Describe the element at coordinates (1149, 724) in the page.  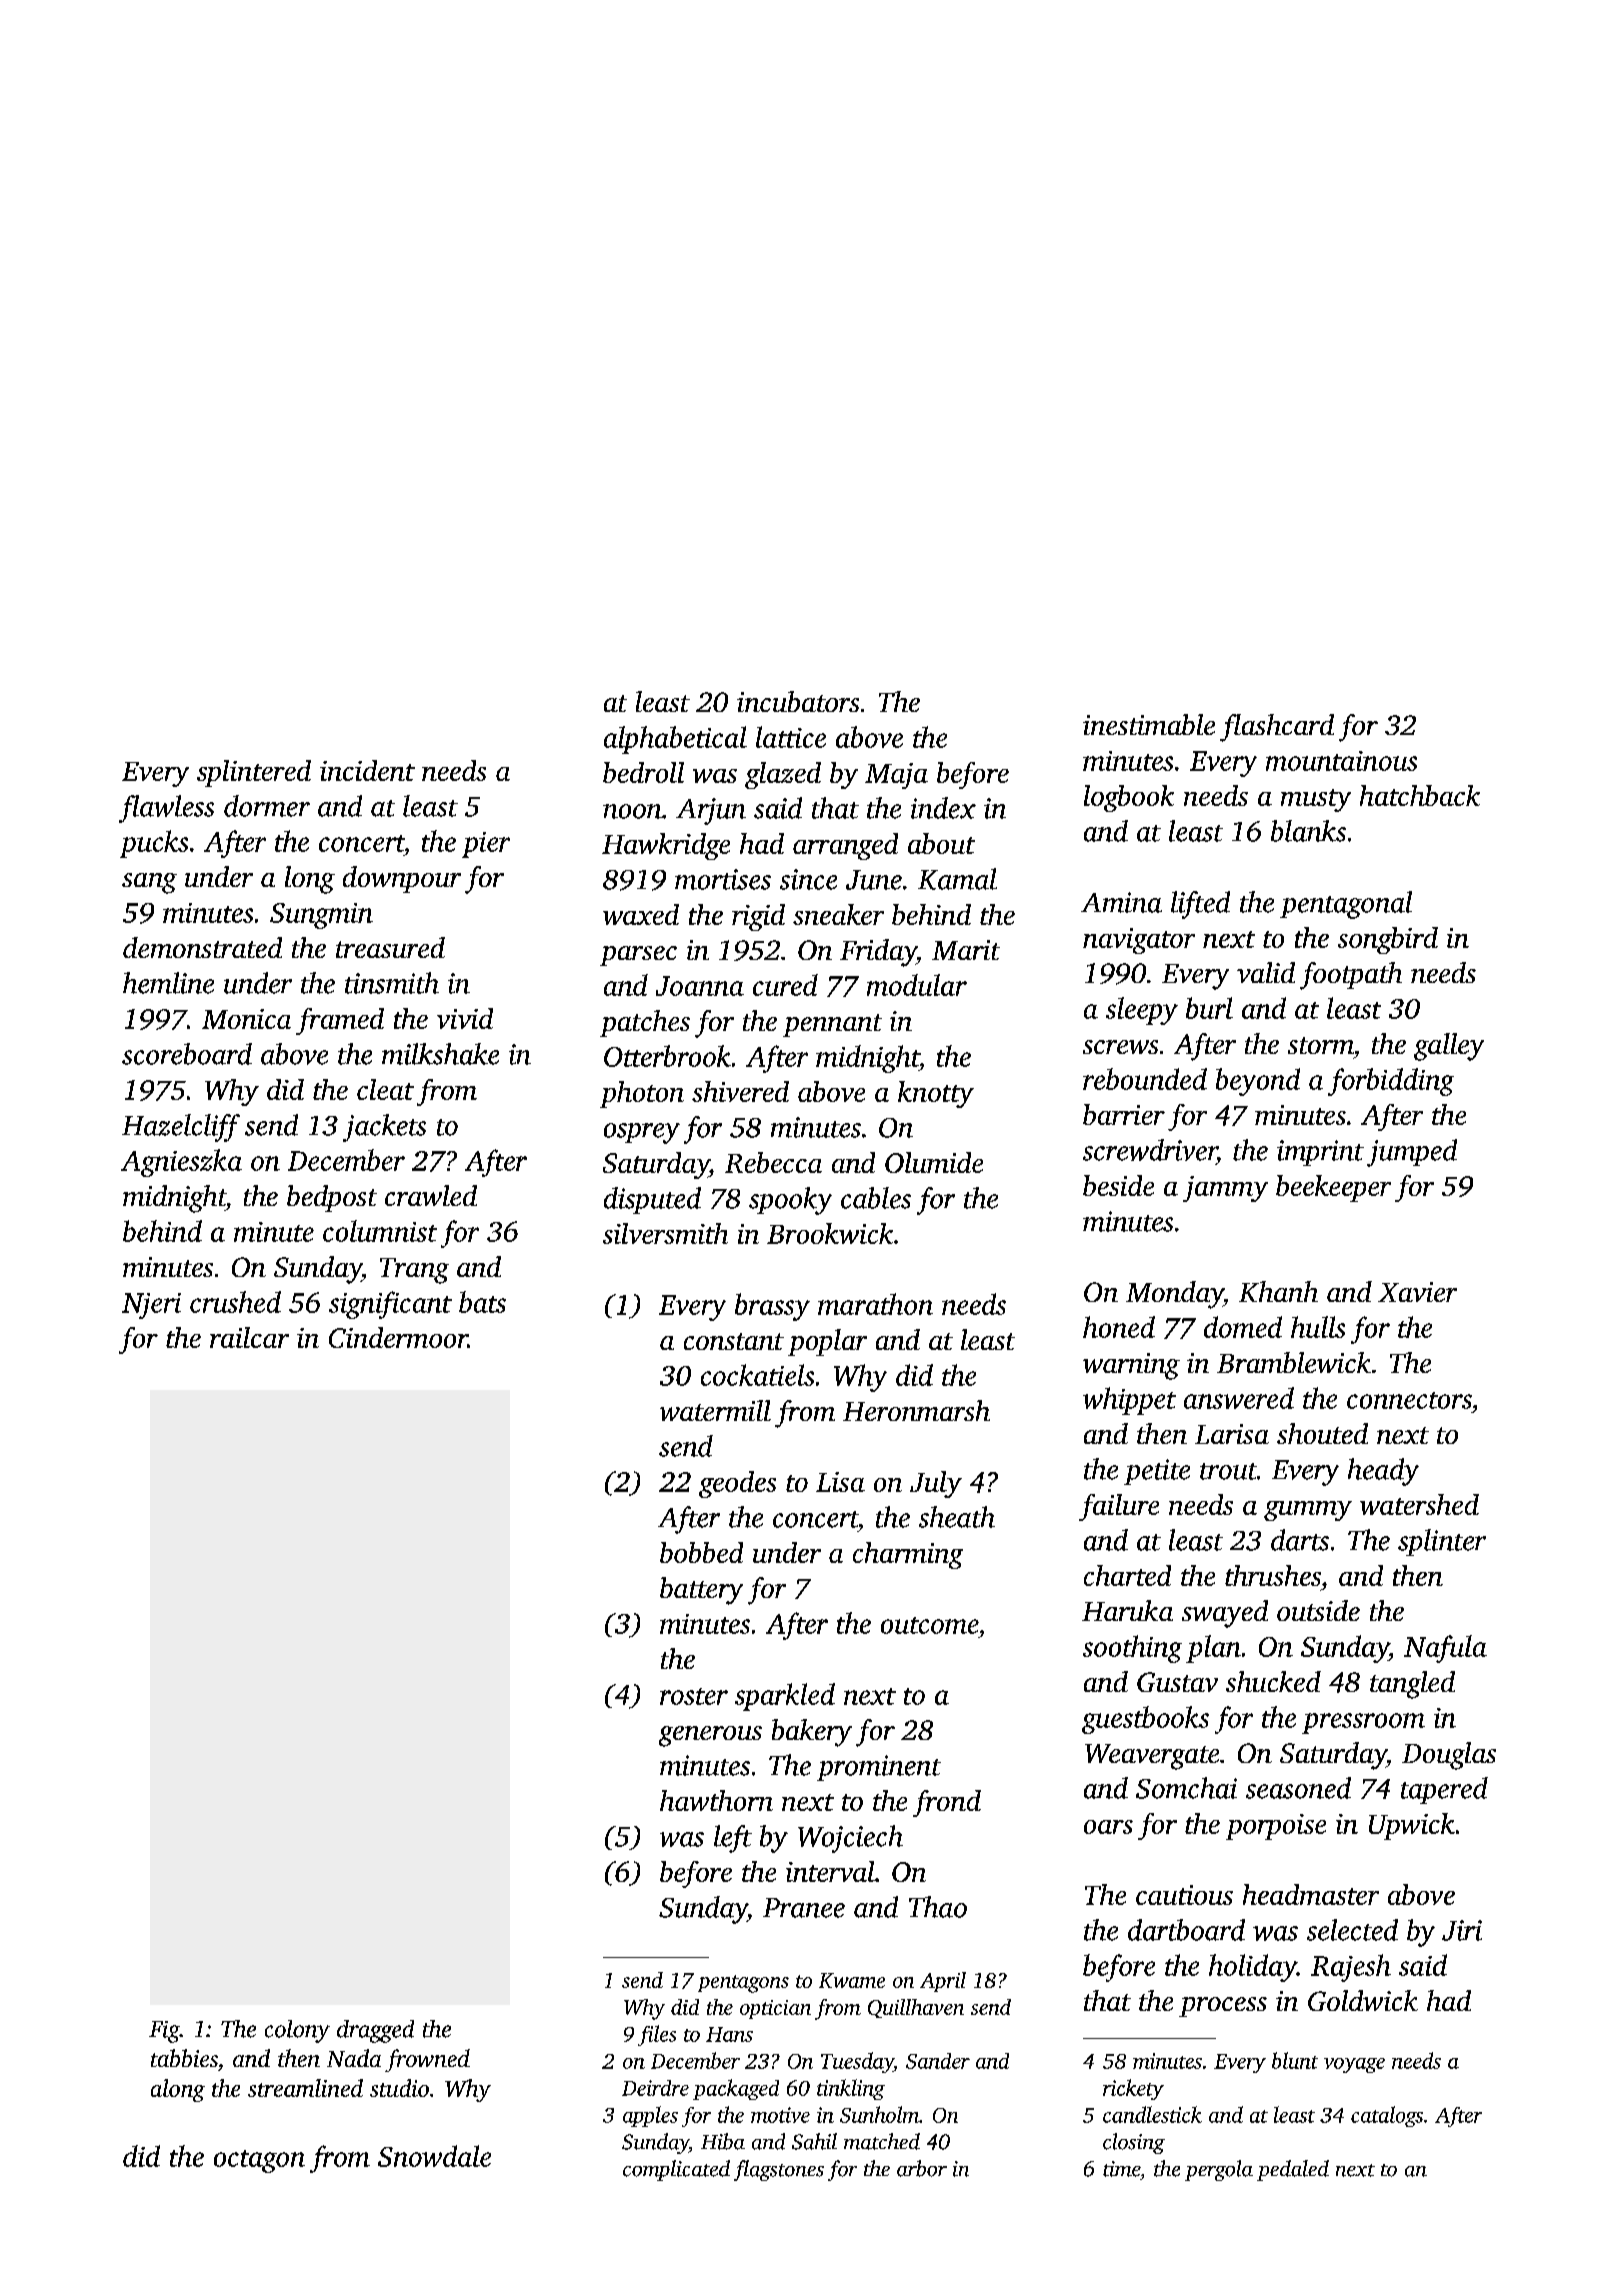
I see `inestimable` at that location.
